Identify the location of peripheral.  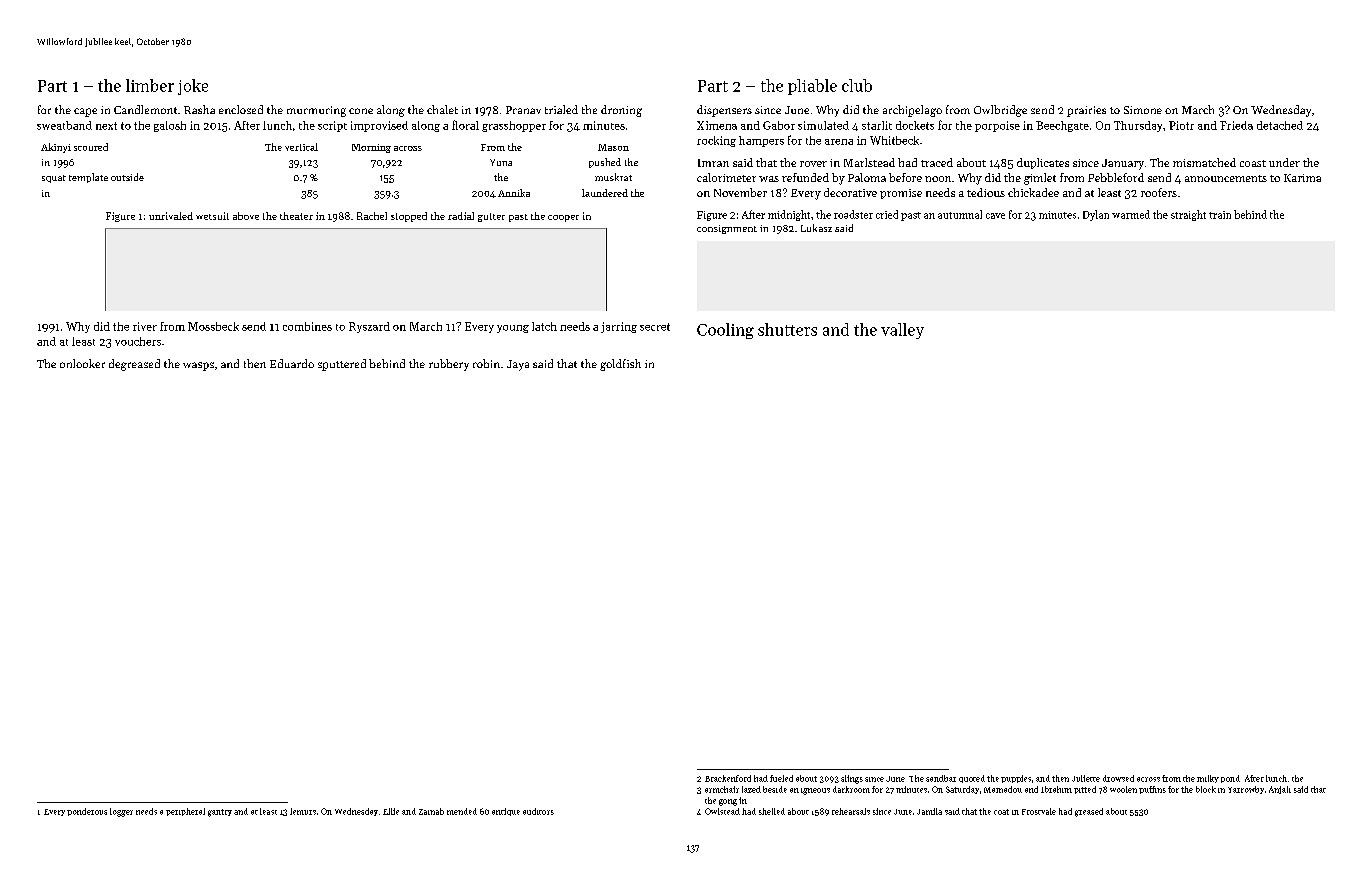
(185, 812).
